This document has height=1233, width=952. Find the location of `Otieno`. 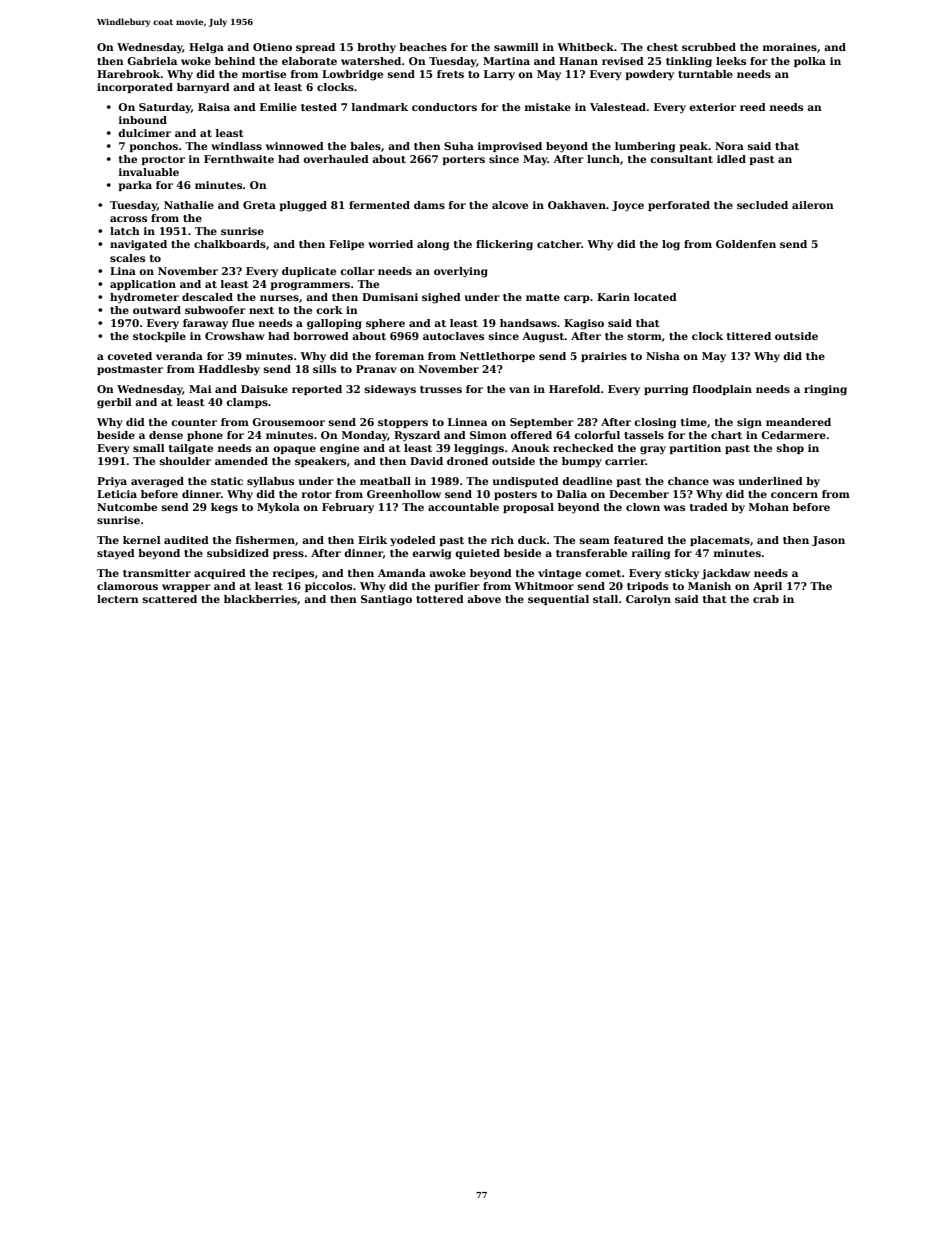

Otieno is located at coordinates (272, 47).
